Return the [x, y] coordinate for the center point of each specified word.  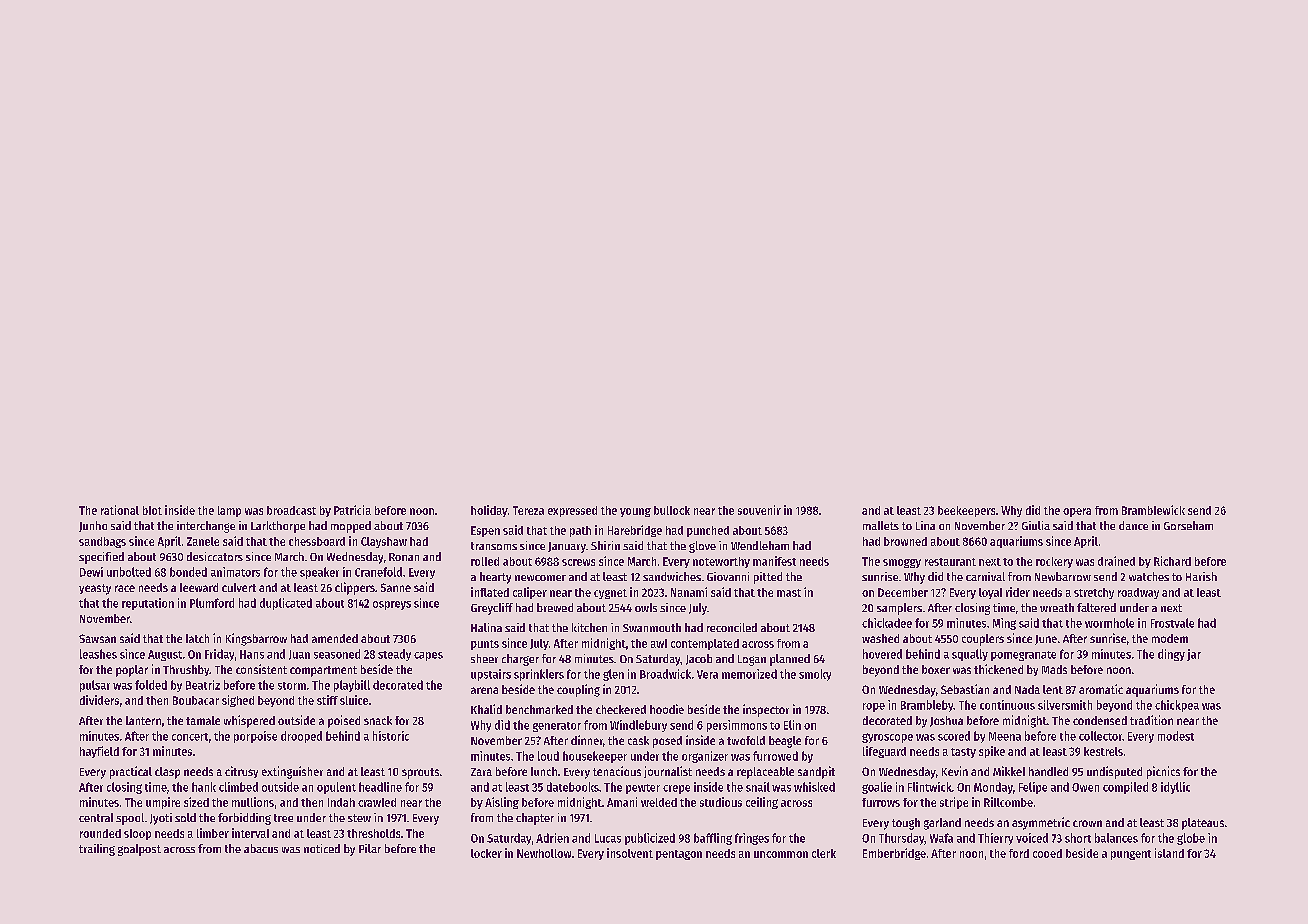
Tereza [528, 510]
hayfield [99, 752]
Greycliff [492, 609]
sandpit [816, 772]
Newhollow [544, 853]
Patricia [352, 510]
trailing [97, 850]
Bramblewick [1153, 510]
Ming [1004, 624]
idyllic [1175, 788]
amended [335, 638]
